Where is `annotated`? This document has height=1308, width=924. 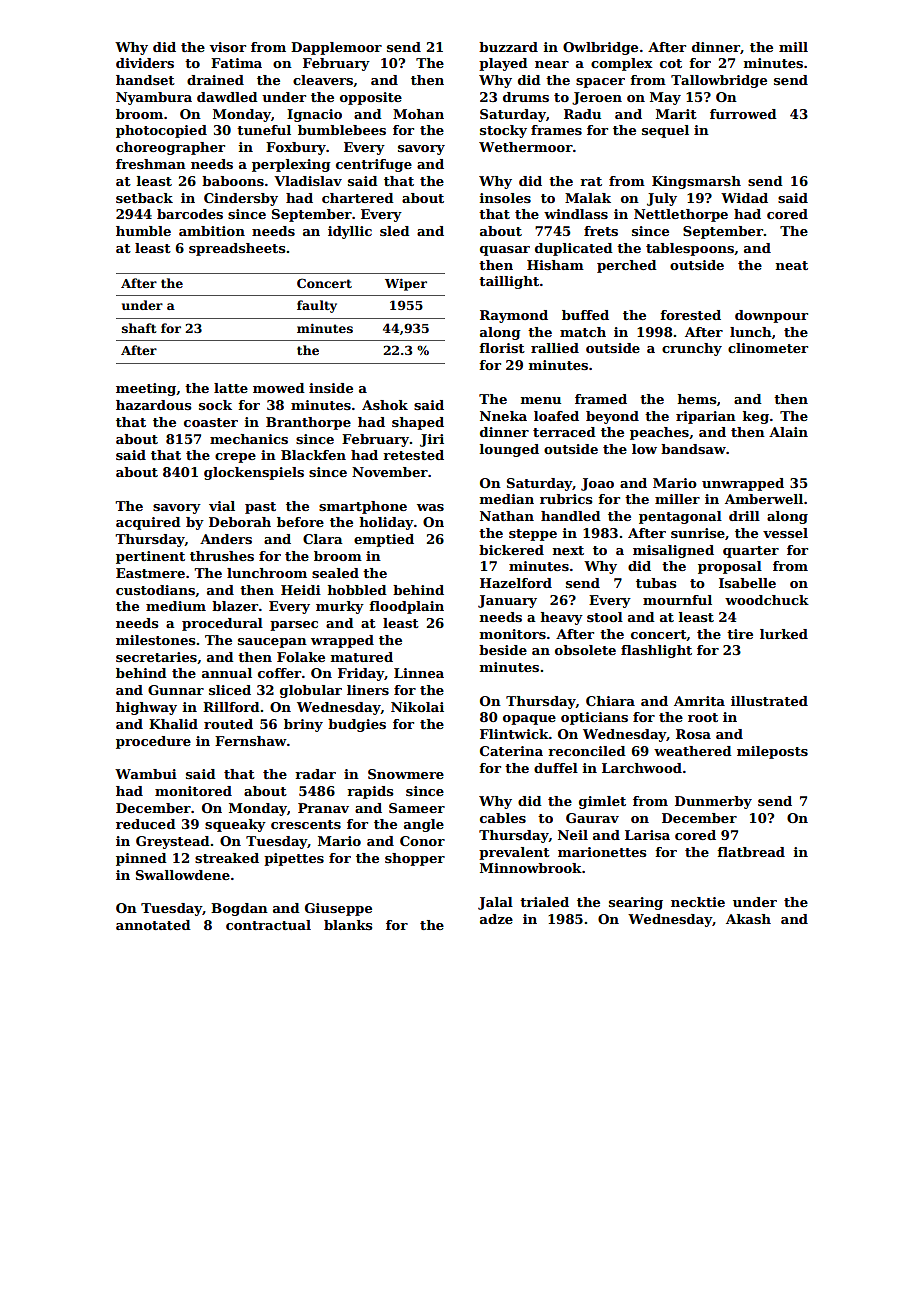
annotated is located at coordinates (153, 925).
